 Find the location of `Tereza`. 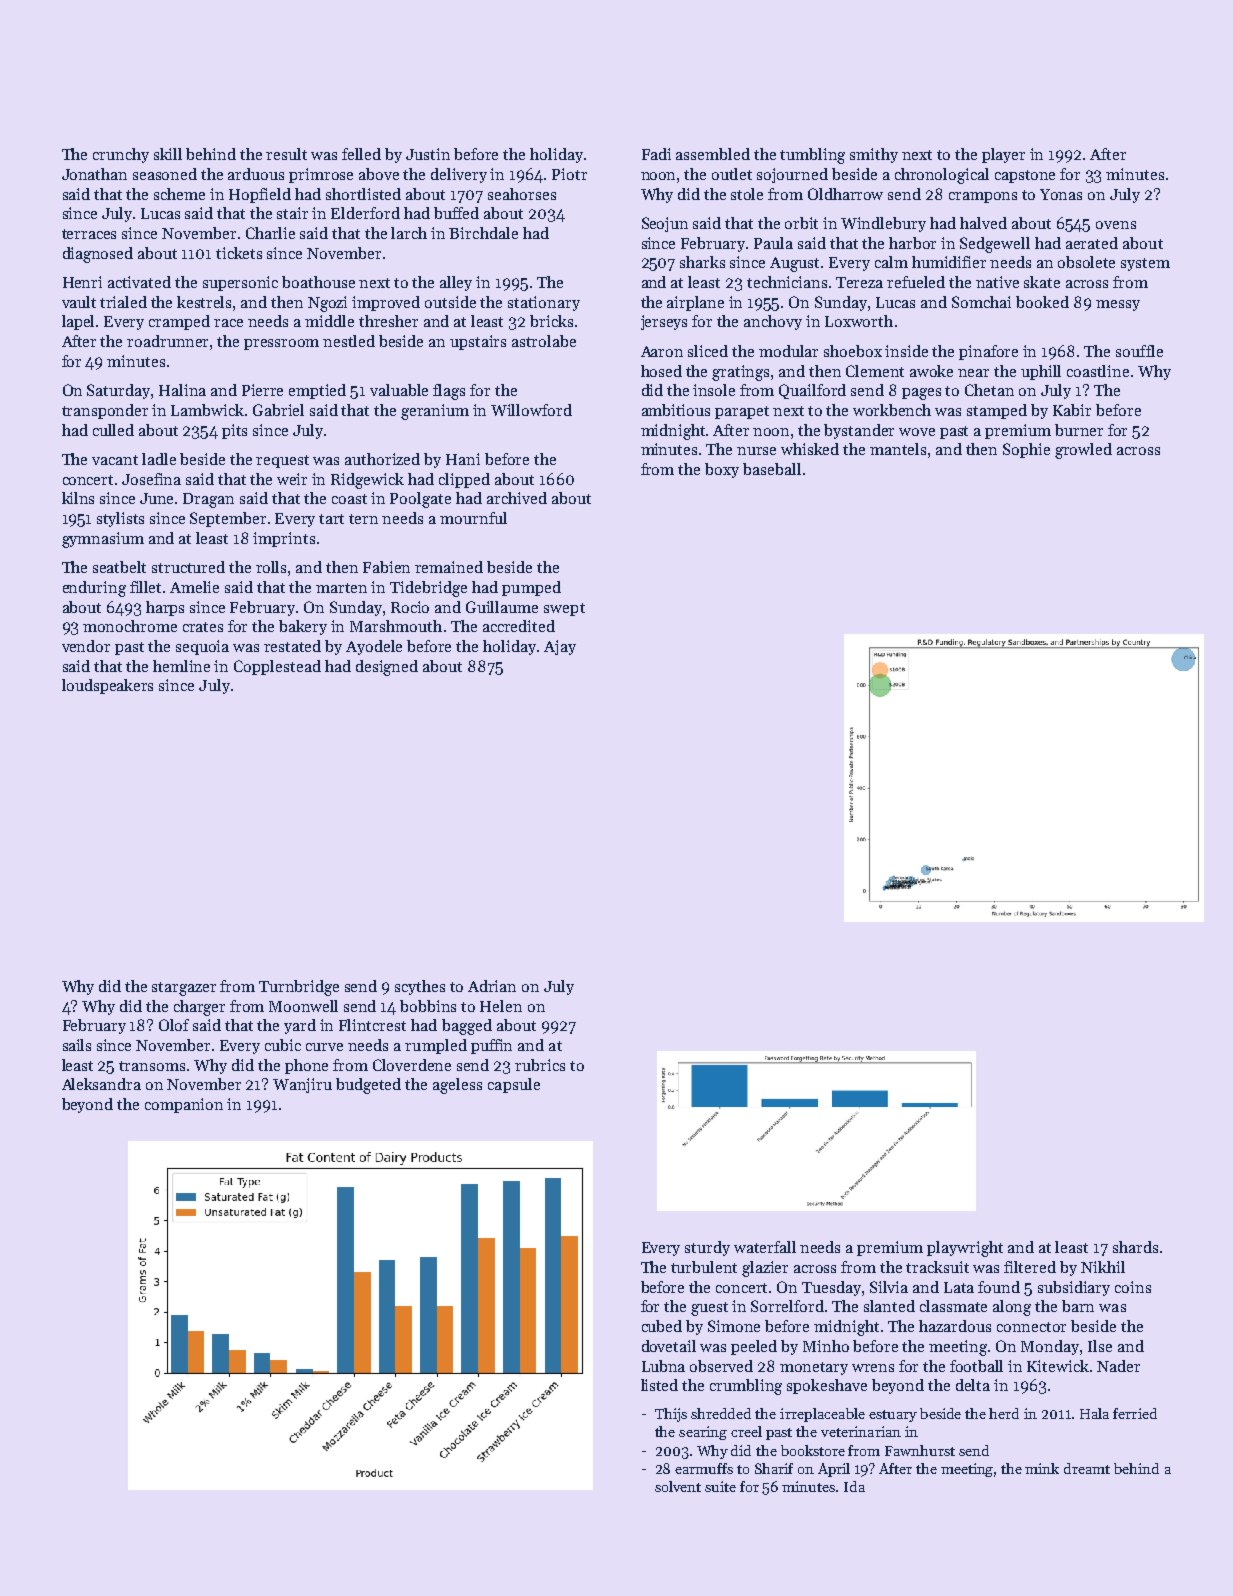

Tereza is located at coordinates (859, 282).
